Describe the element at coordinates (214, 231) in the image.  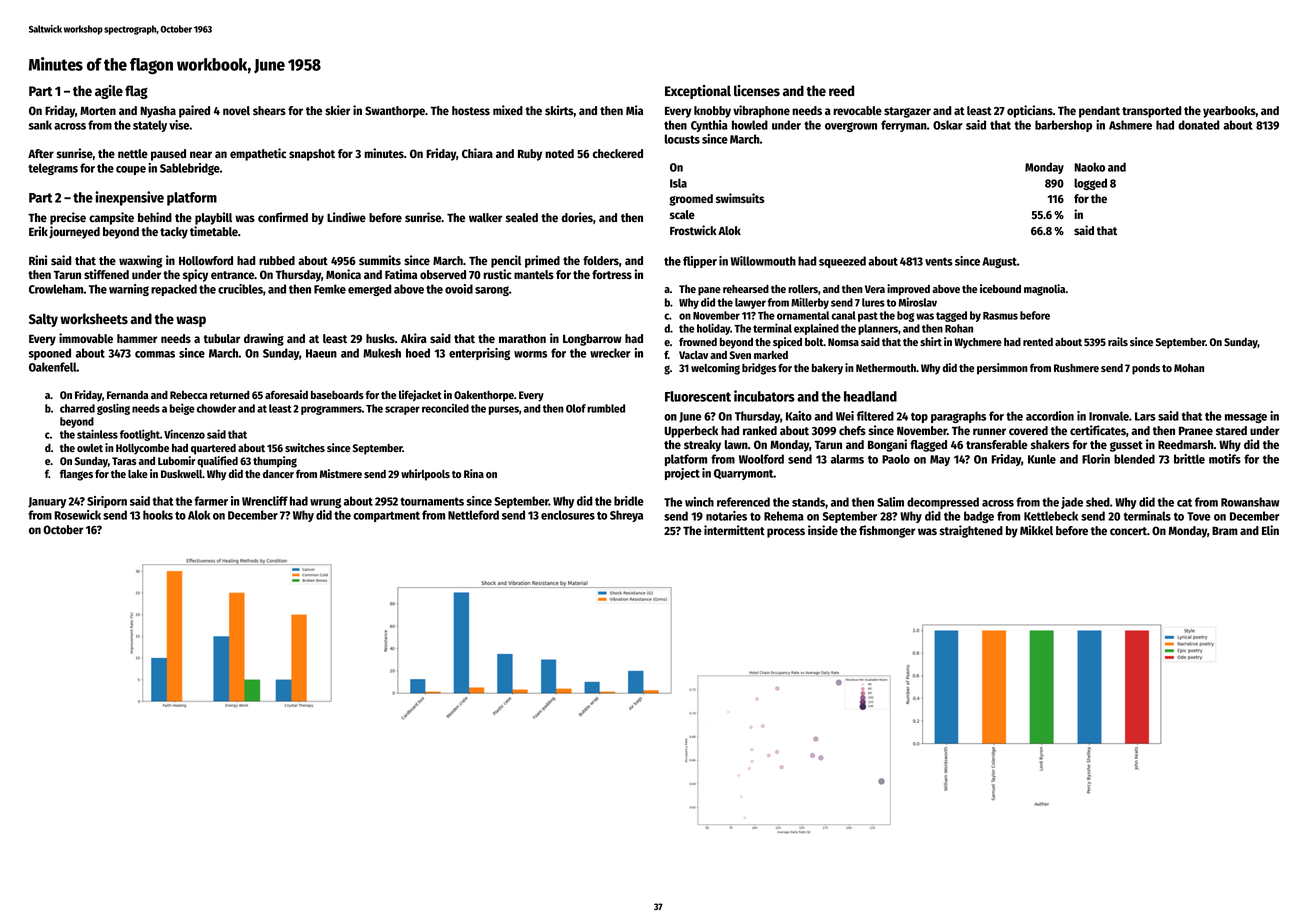
I see `timetable` at that location.
